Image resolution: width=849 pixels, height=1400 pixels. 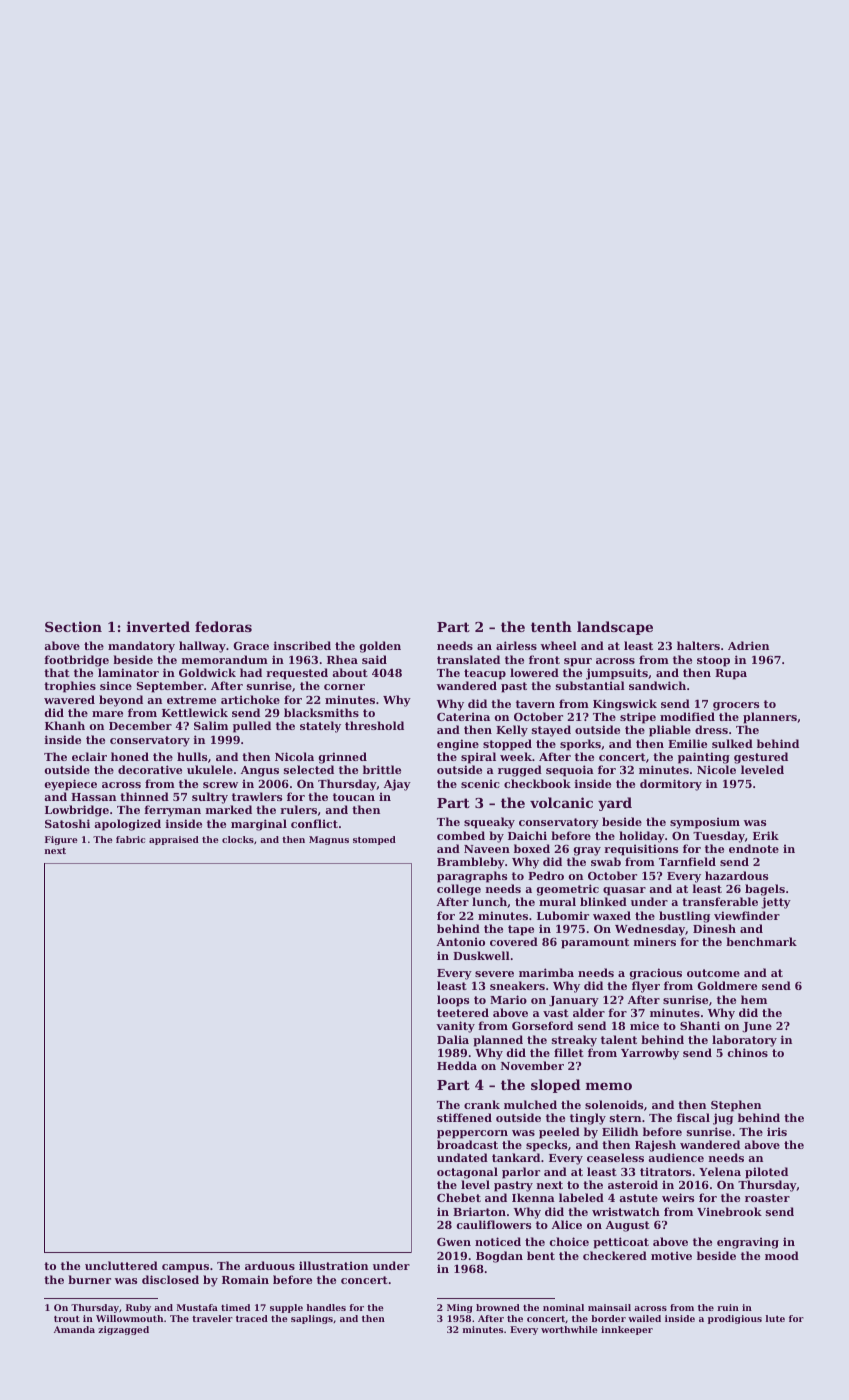 I want to click on inverted, so click(x=158, y=626).
